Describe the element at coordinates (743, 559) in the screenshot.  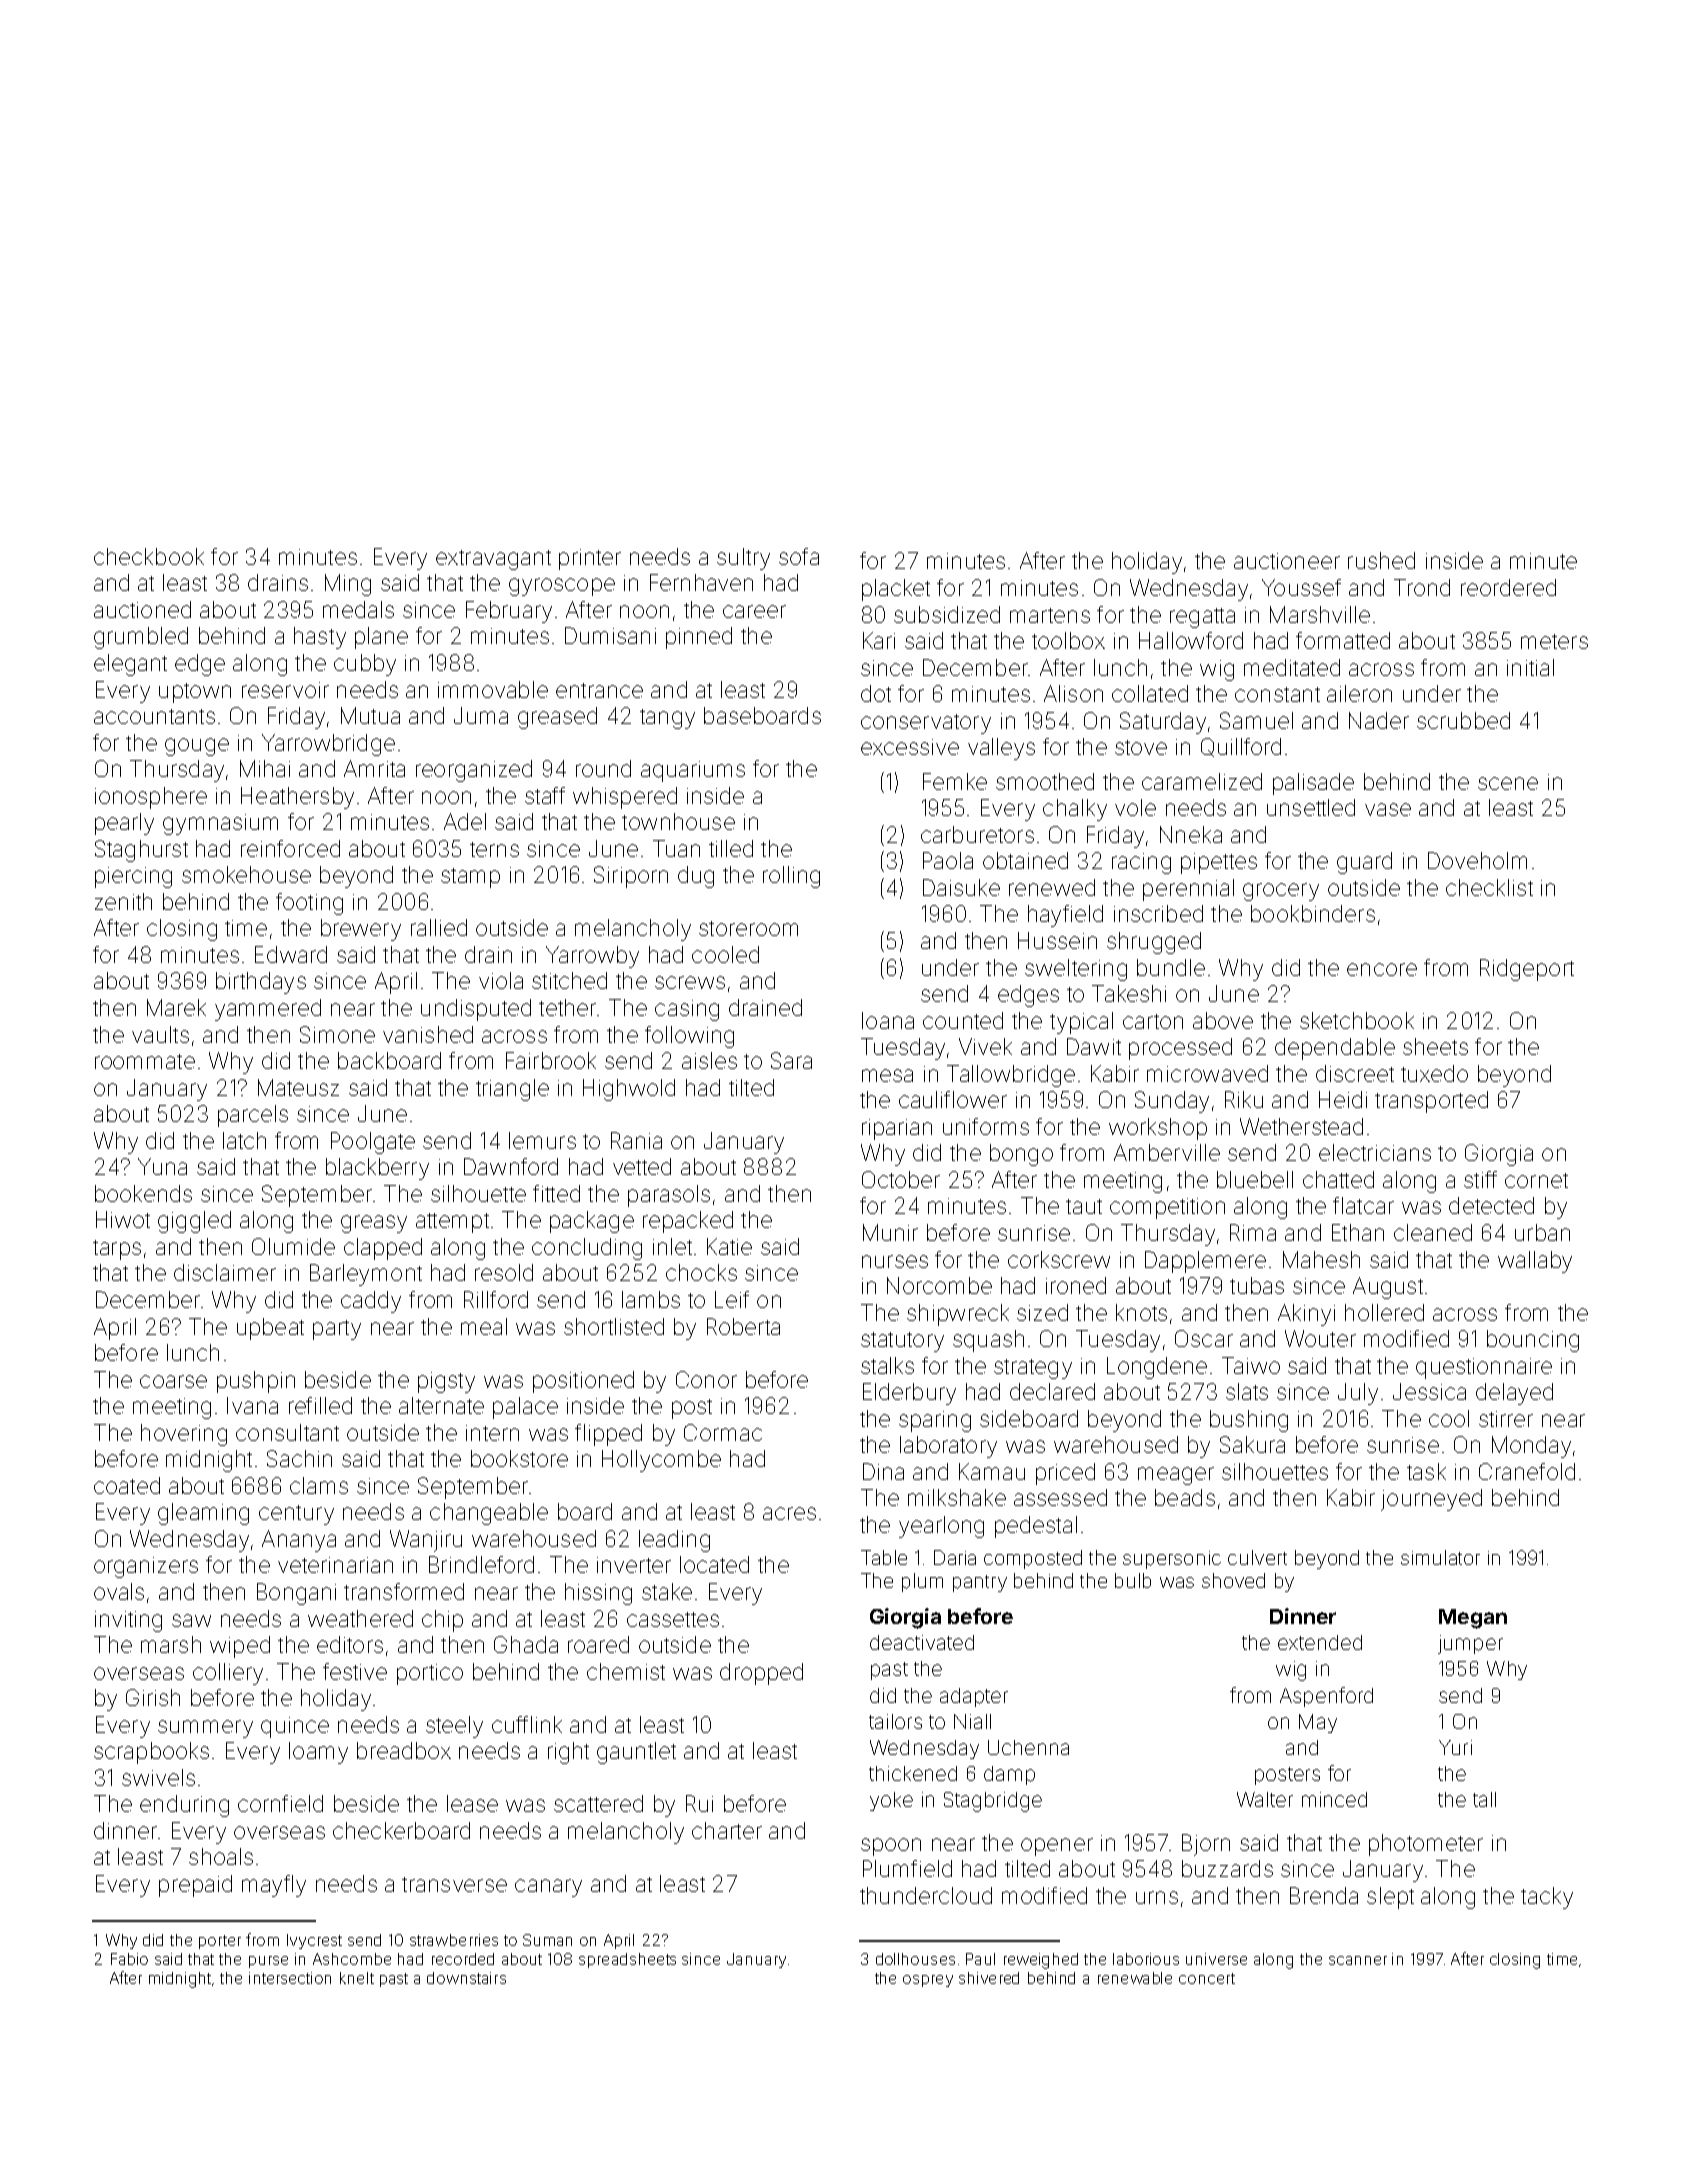
I see `sultry` at that location.
